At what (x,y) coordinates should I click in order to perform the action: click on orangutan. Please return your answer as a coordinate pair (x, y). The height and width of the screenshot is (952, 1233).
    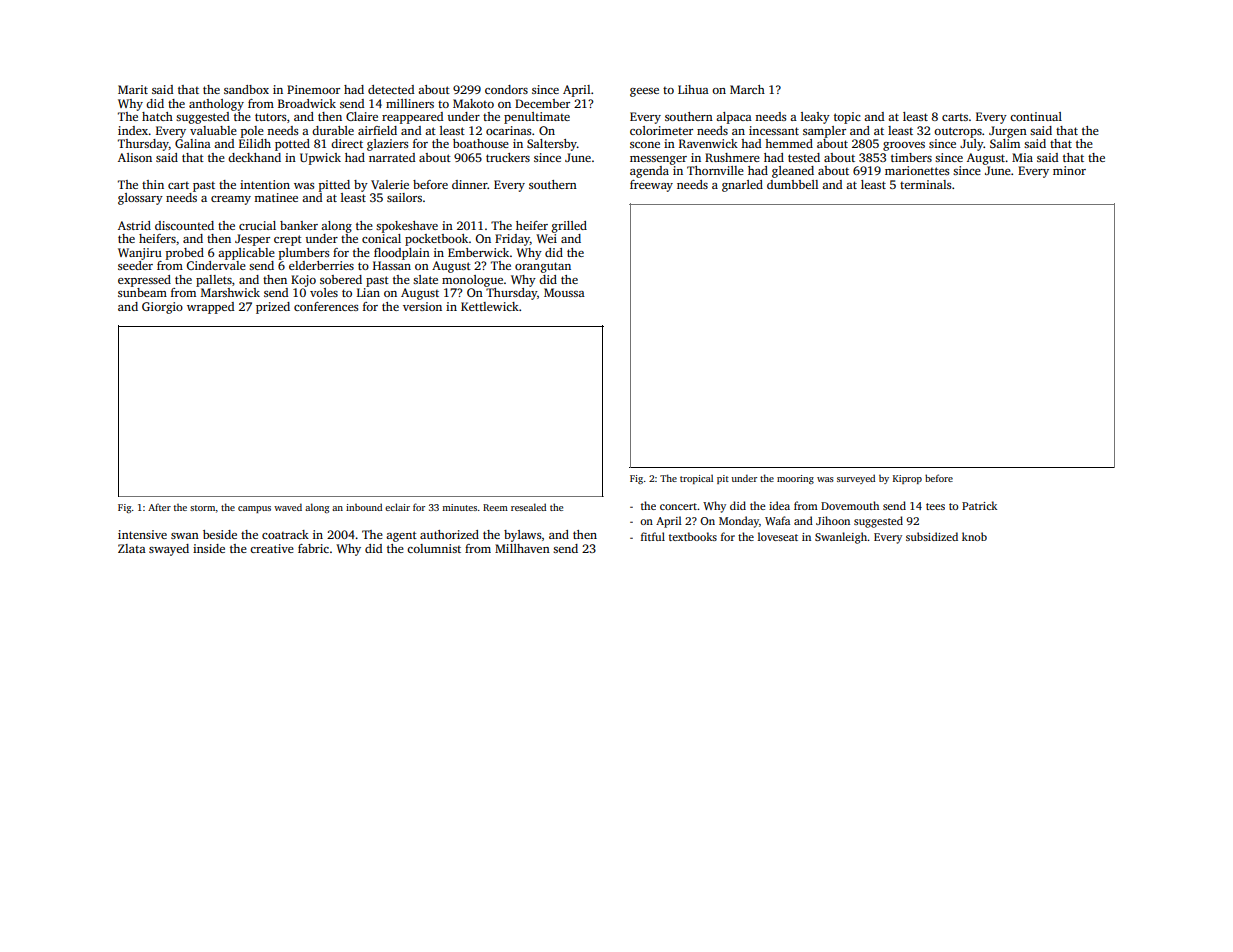
    Looking at the image, I should click on (543, 267).
